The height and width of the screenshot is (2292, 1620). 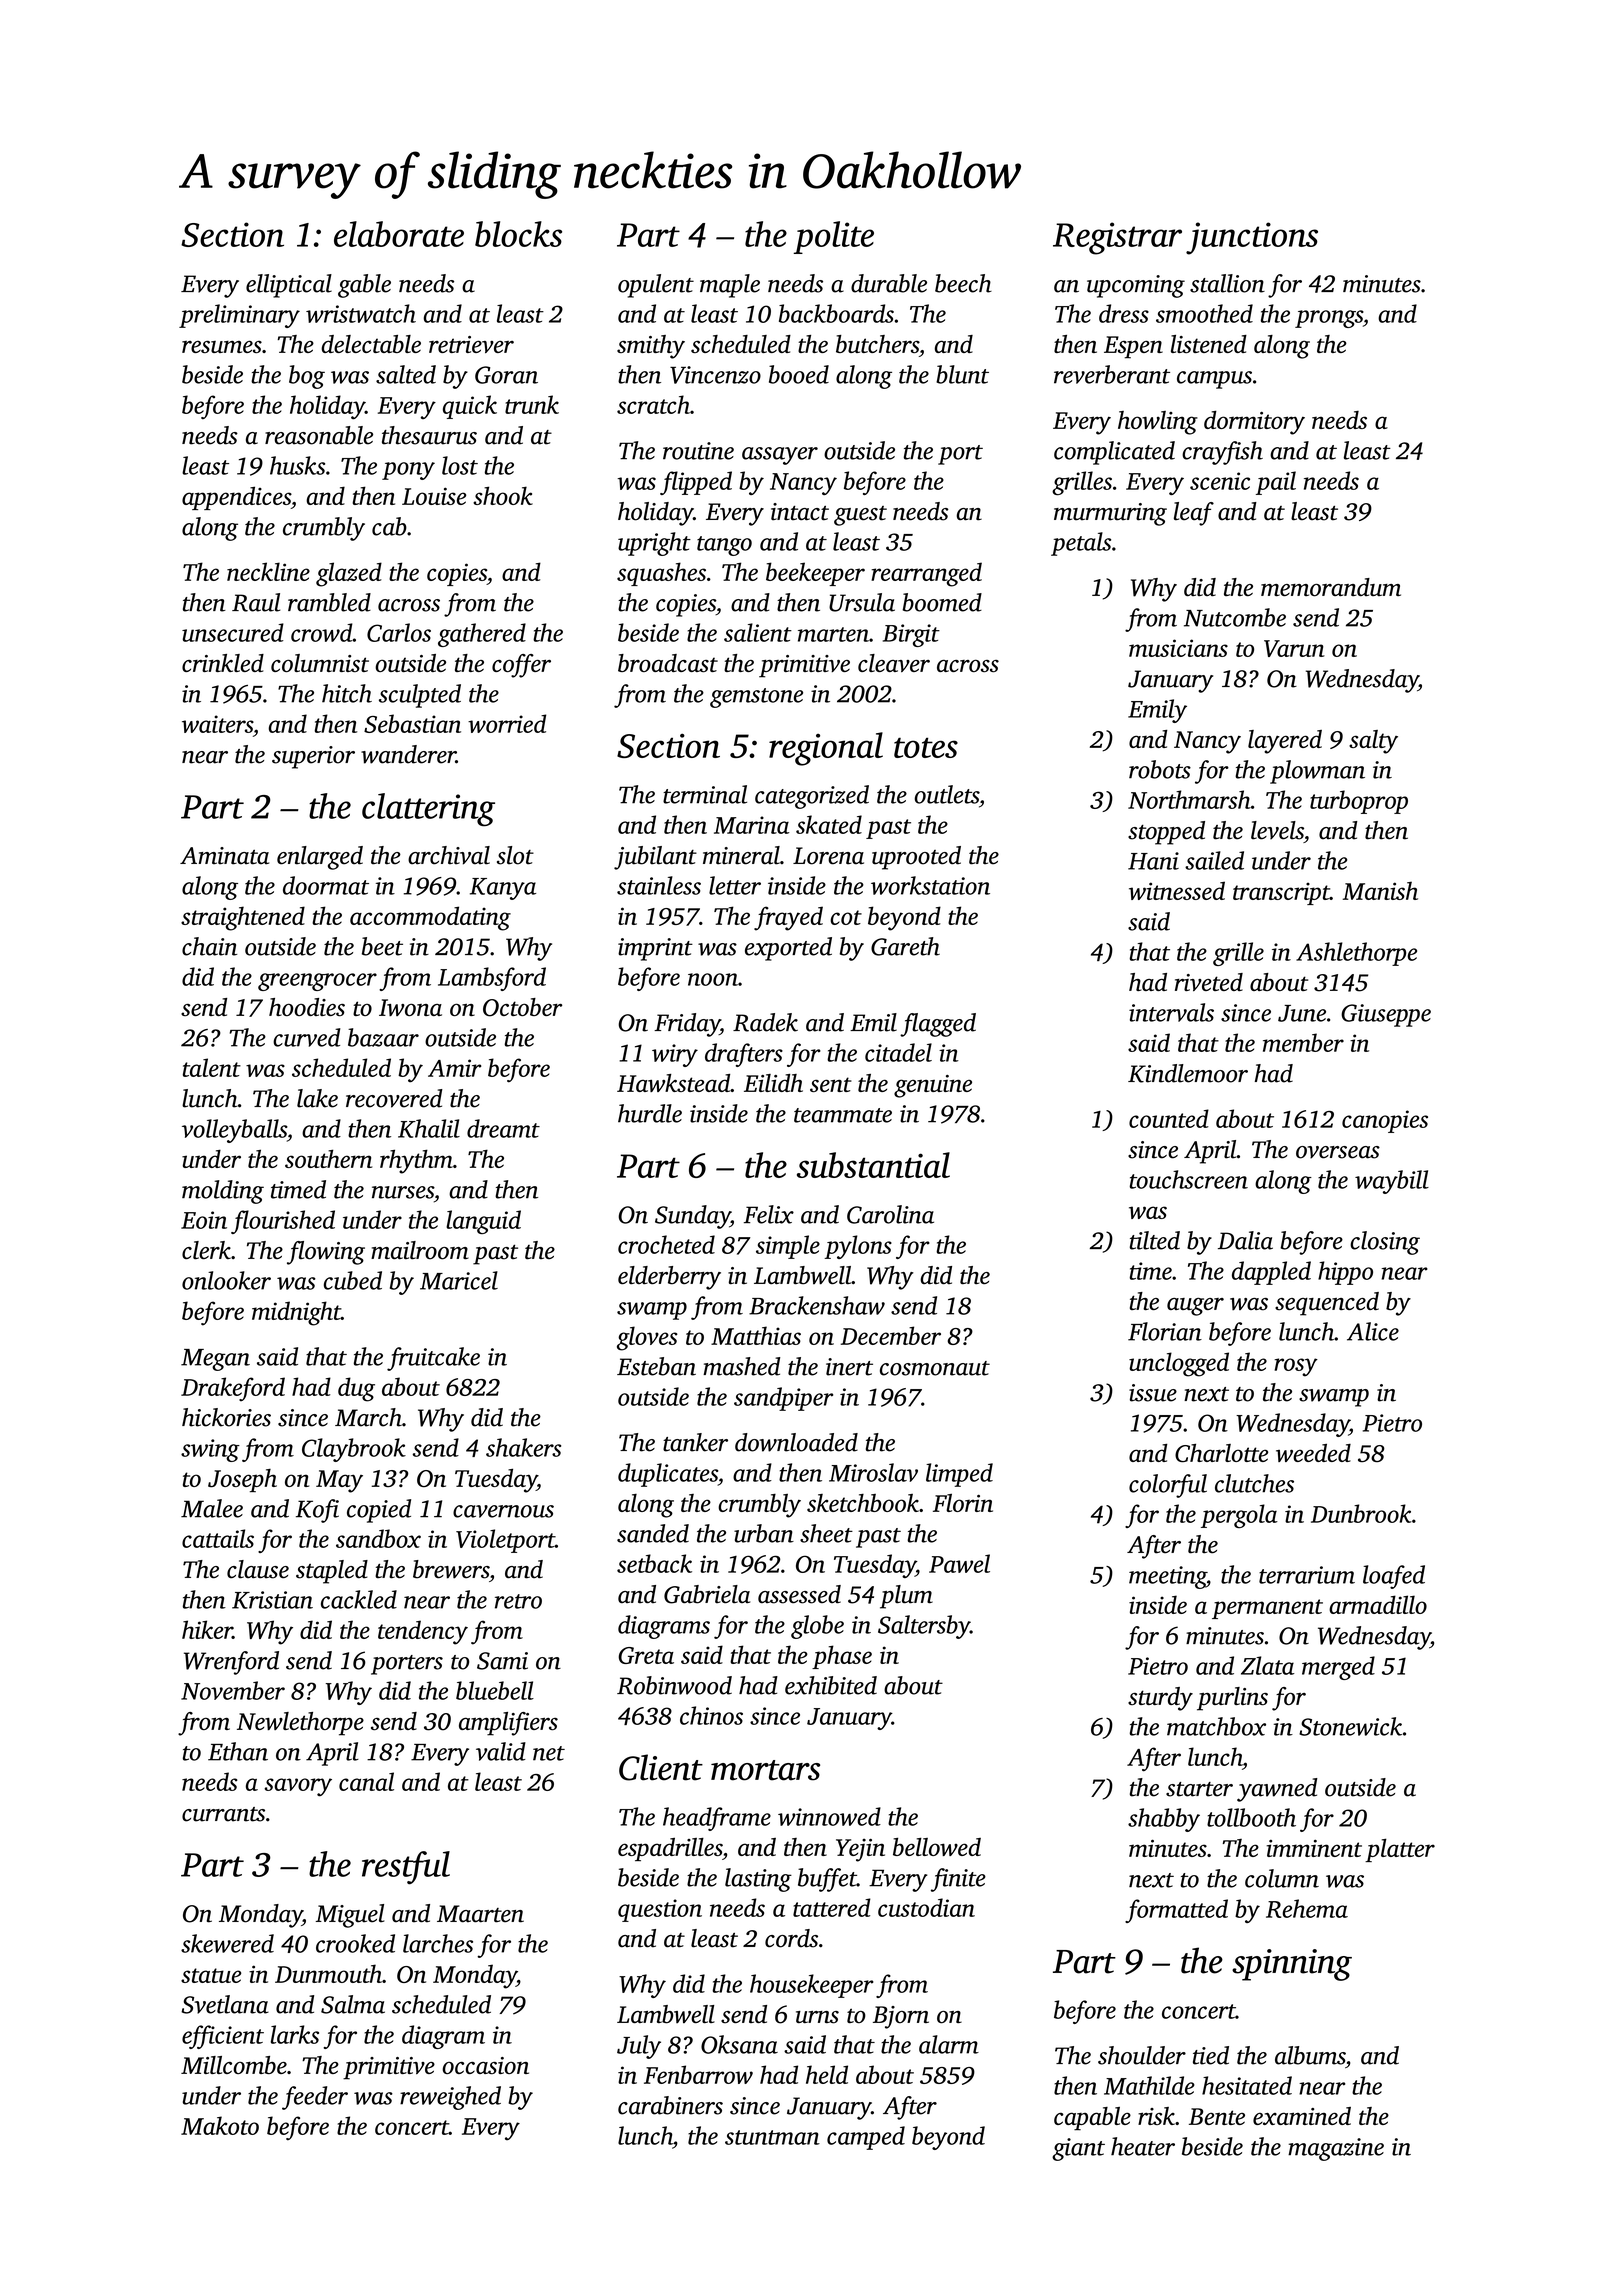 What do you see at coordinates (483, 1222) in the screenshot?
I see `languid` at bounding box center [483, 1222].
